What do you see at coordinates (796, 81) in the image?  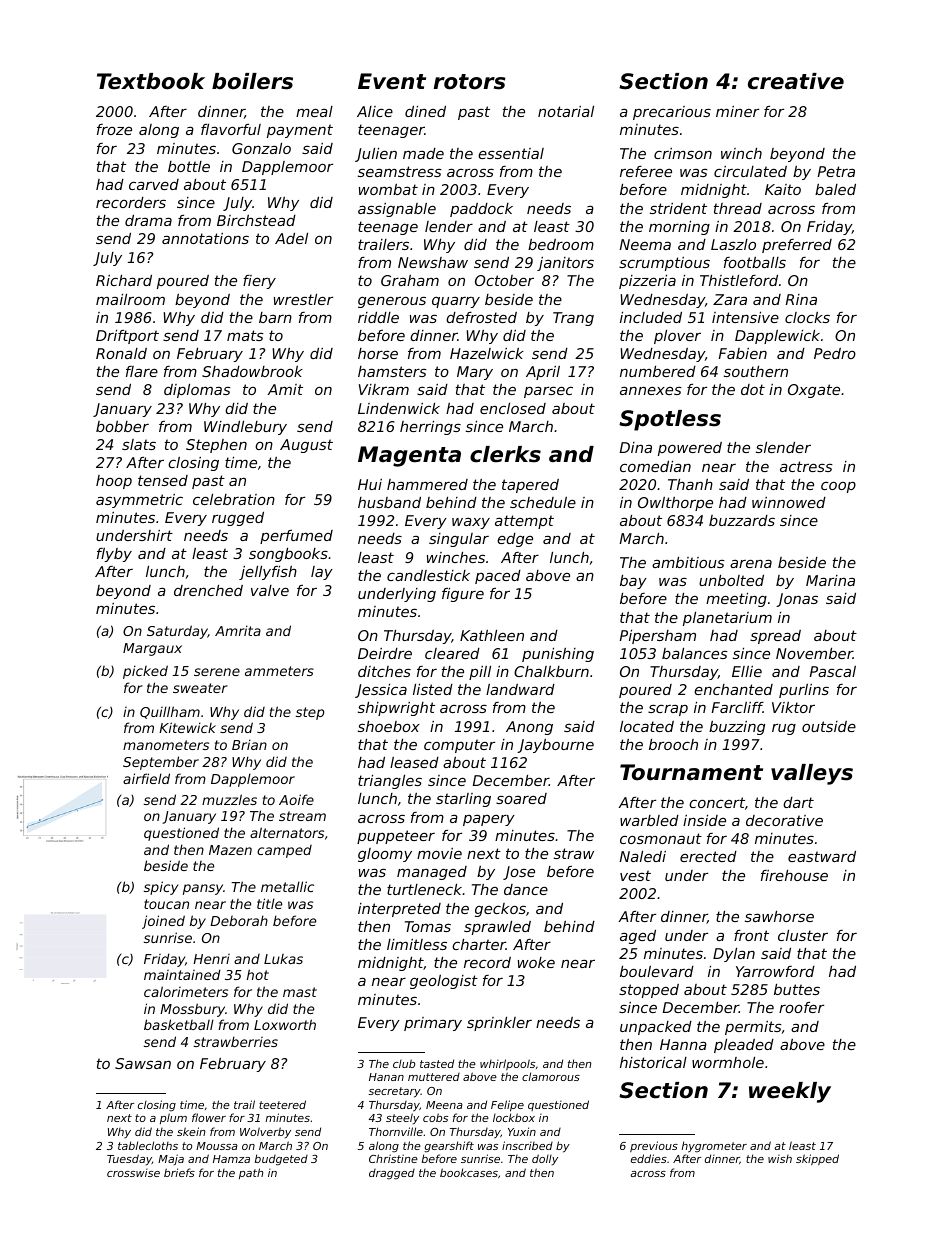 I see `creative` at bounding box center [796, 81].
